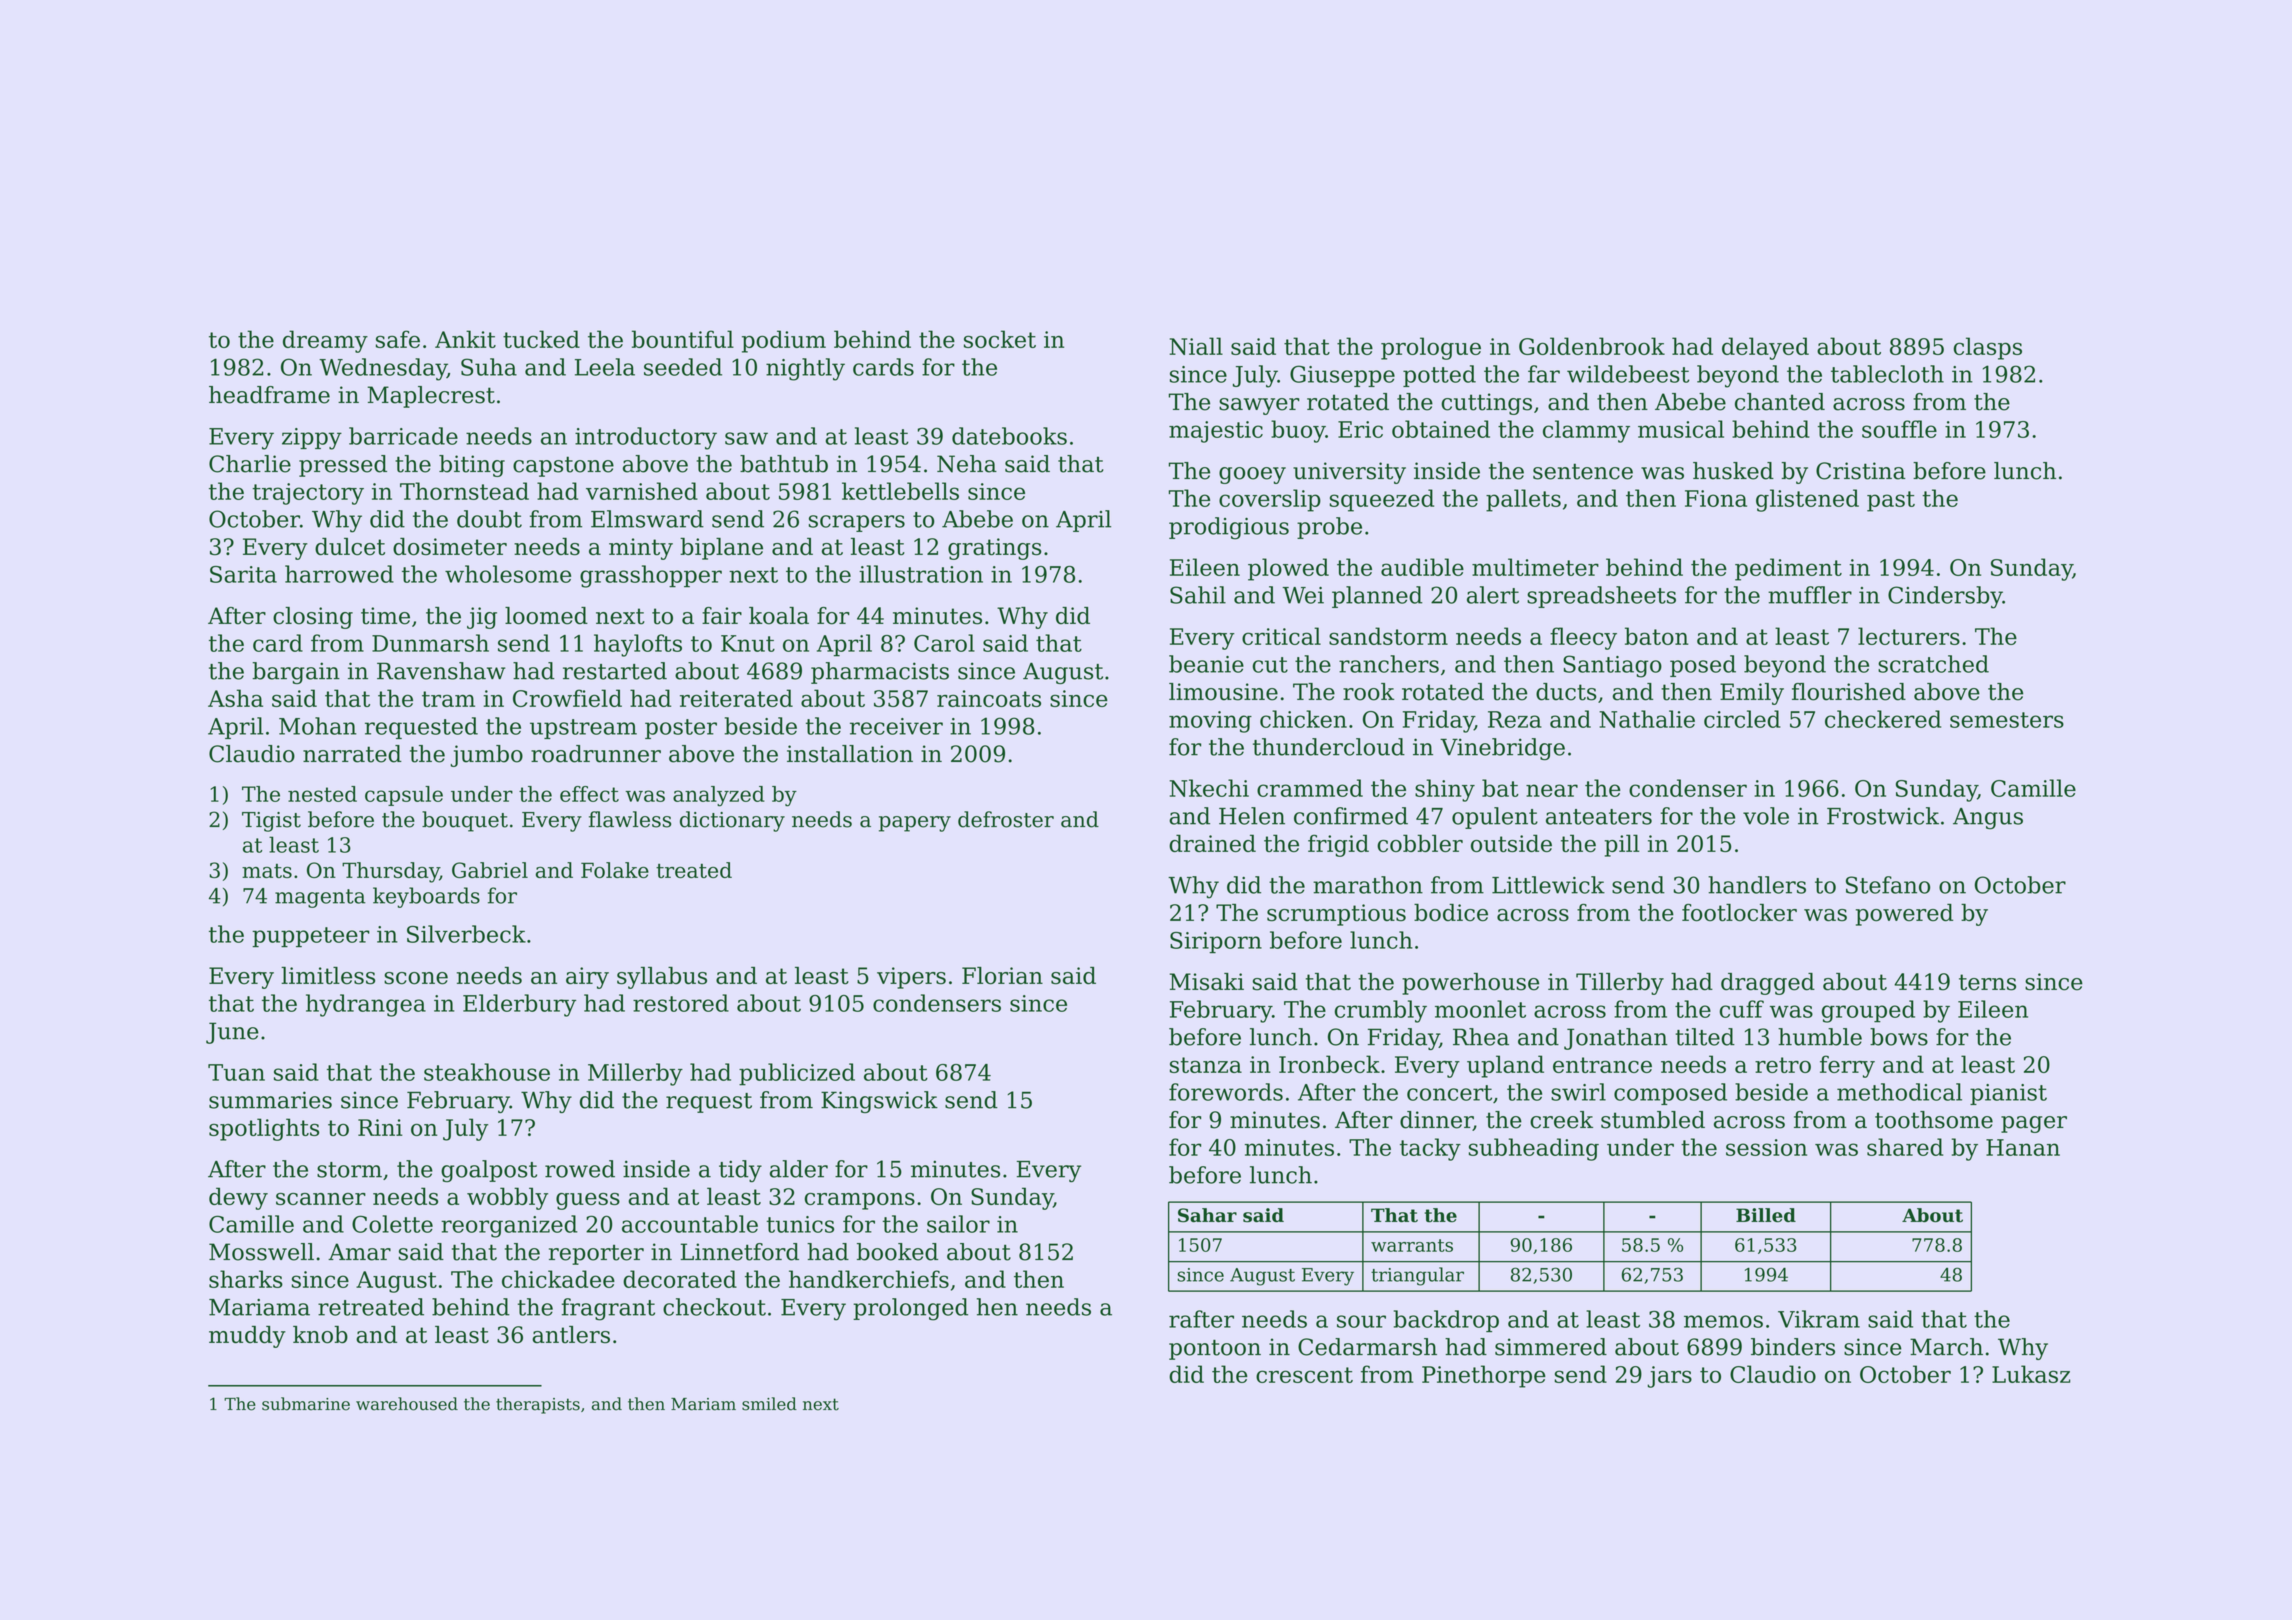 Image resolution: width=2292 pixels, height=1620 pixels. I want to click on closing, so click(313, 618).
